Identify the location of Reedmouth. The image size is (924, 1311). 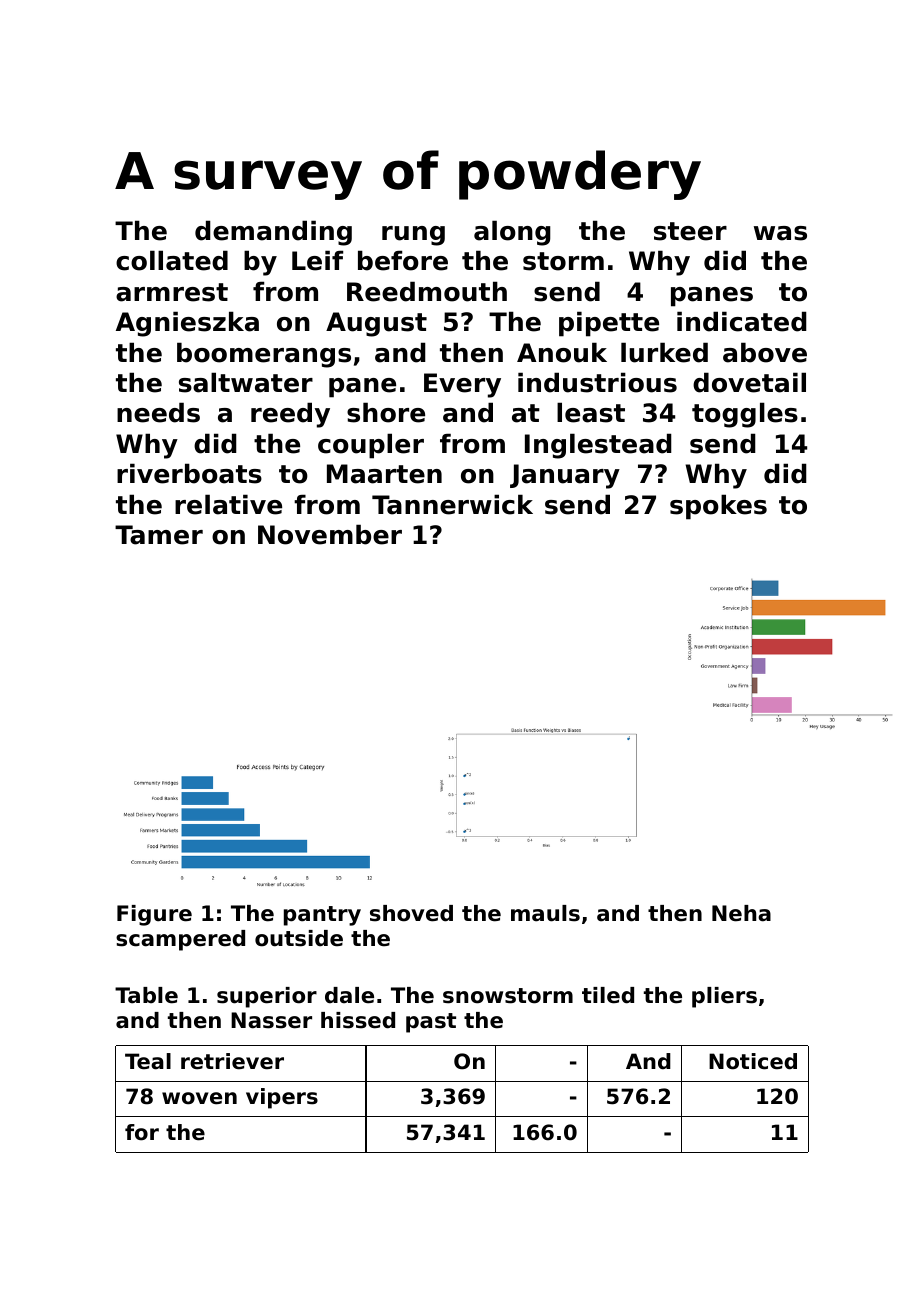
(427, 291).
